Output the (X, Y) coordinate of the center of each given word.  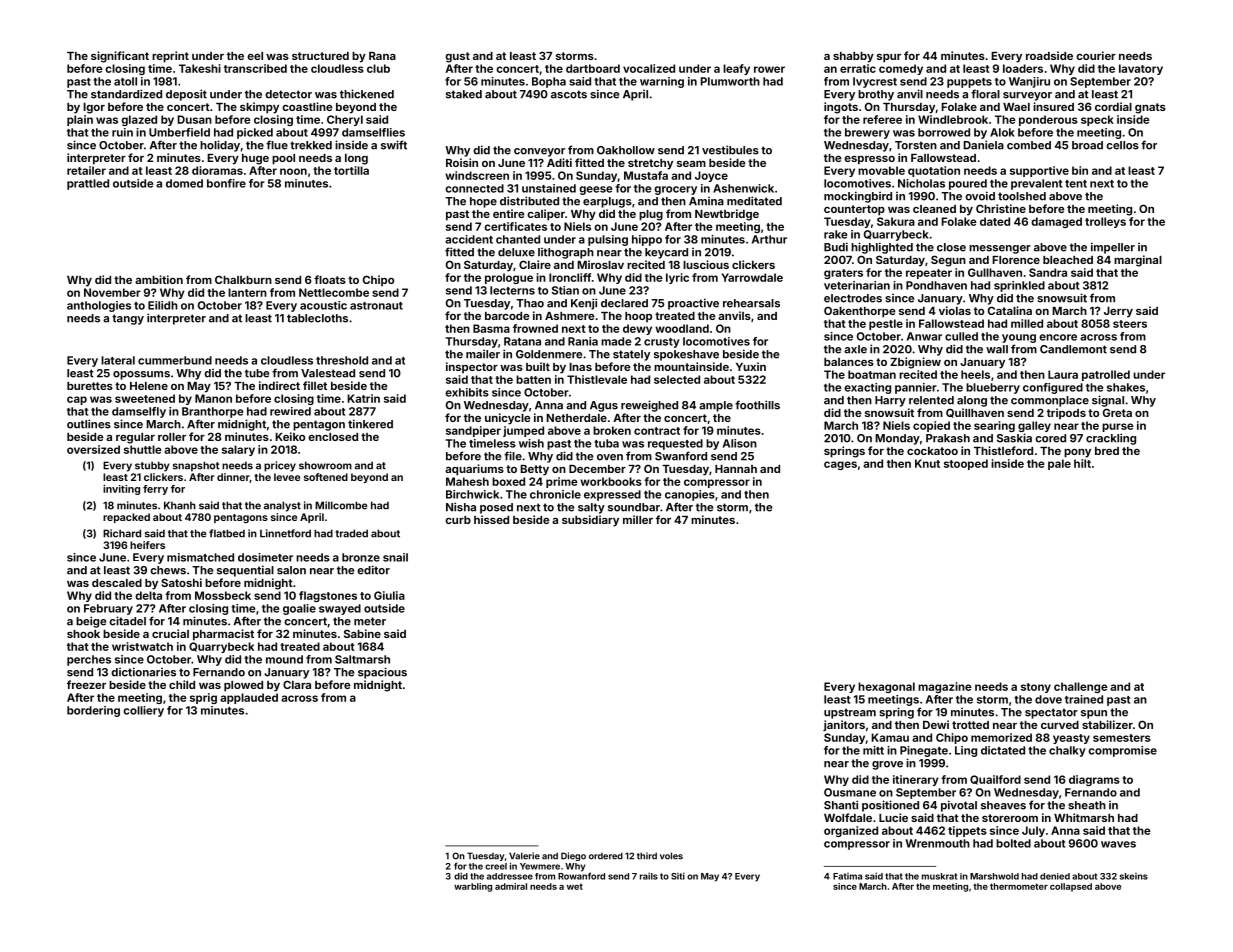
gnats (1150, 108)
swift (394, 145)
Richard (122, 533)
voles (671, 856)
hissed (491, 519)
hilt (1082, 463)
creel (496, 866)
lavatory (1141, 69)
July (1033, 831)
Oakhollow (626, 150)
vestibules (730, 150)
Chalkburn (243, 279)
